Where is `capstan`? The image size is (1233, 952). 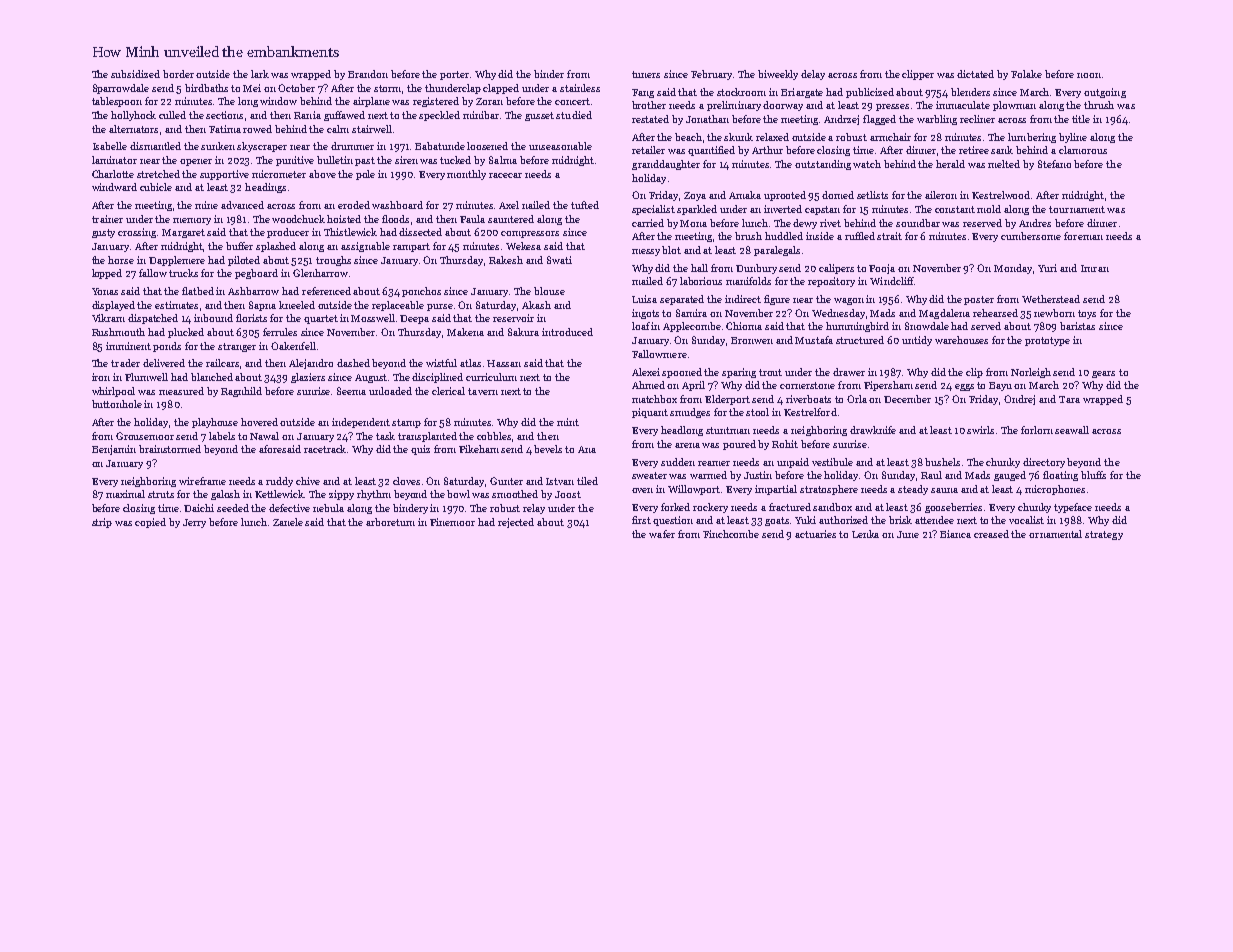 capstan is located at coordinates (822, 210).
